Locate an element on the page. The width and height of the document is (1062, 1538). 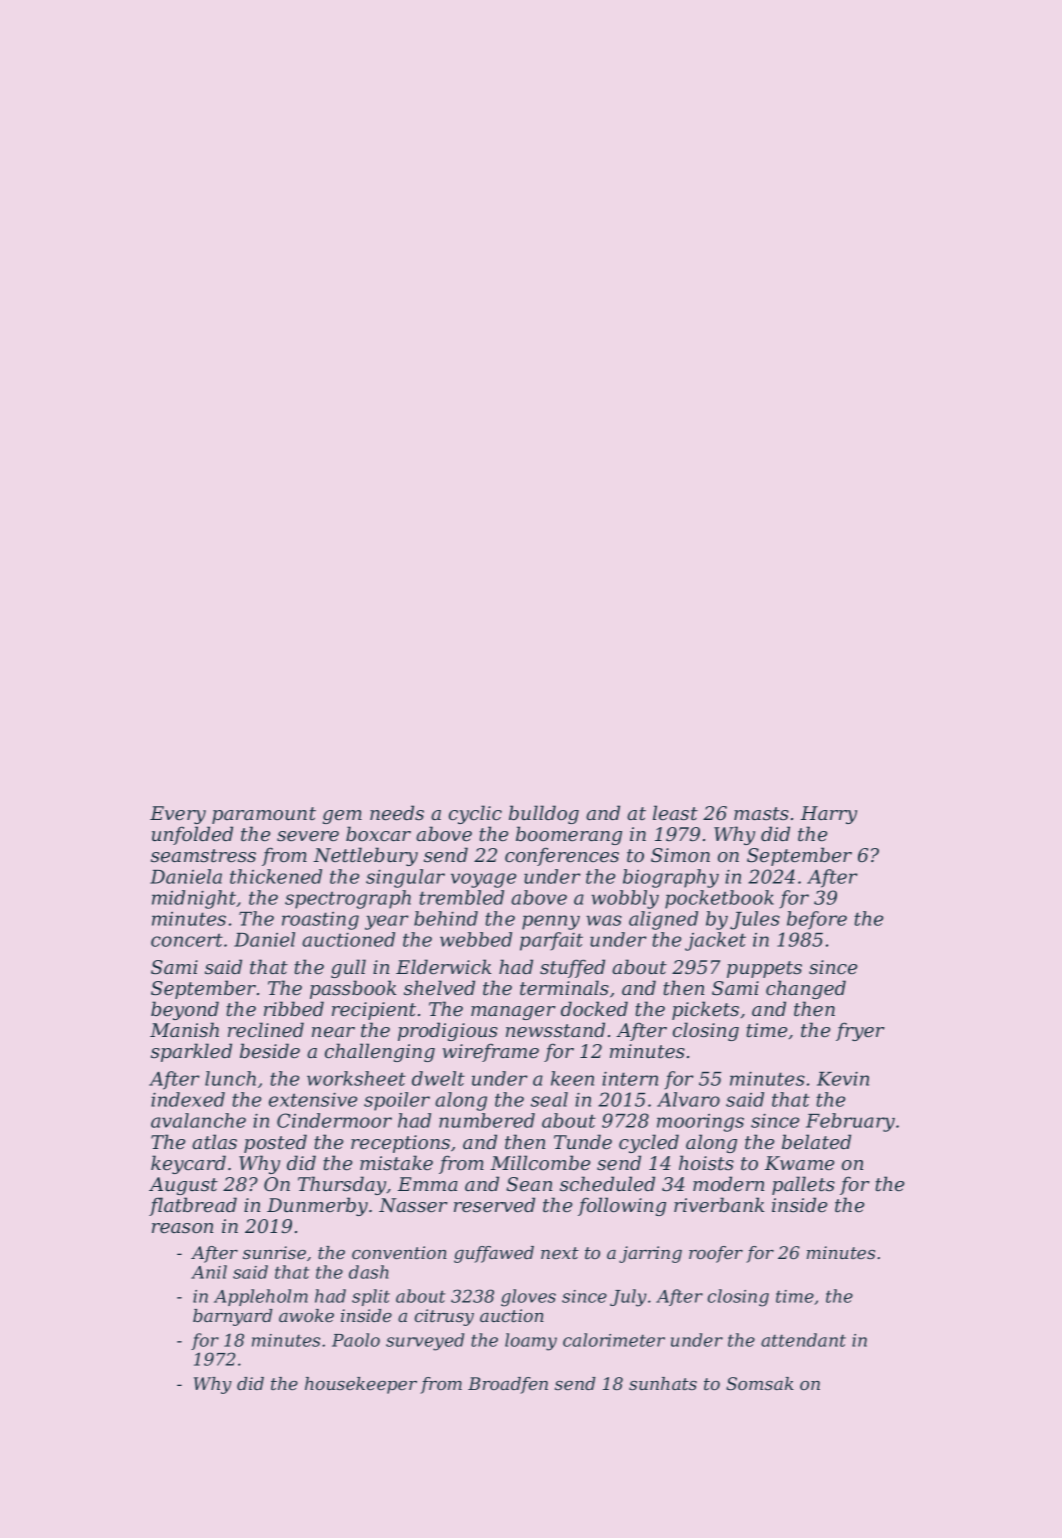
beyond is located at coordinates (185, 1010).
